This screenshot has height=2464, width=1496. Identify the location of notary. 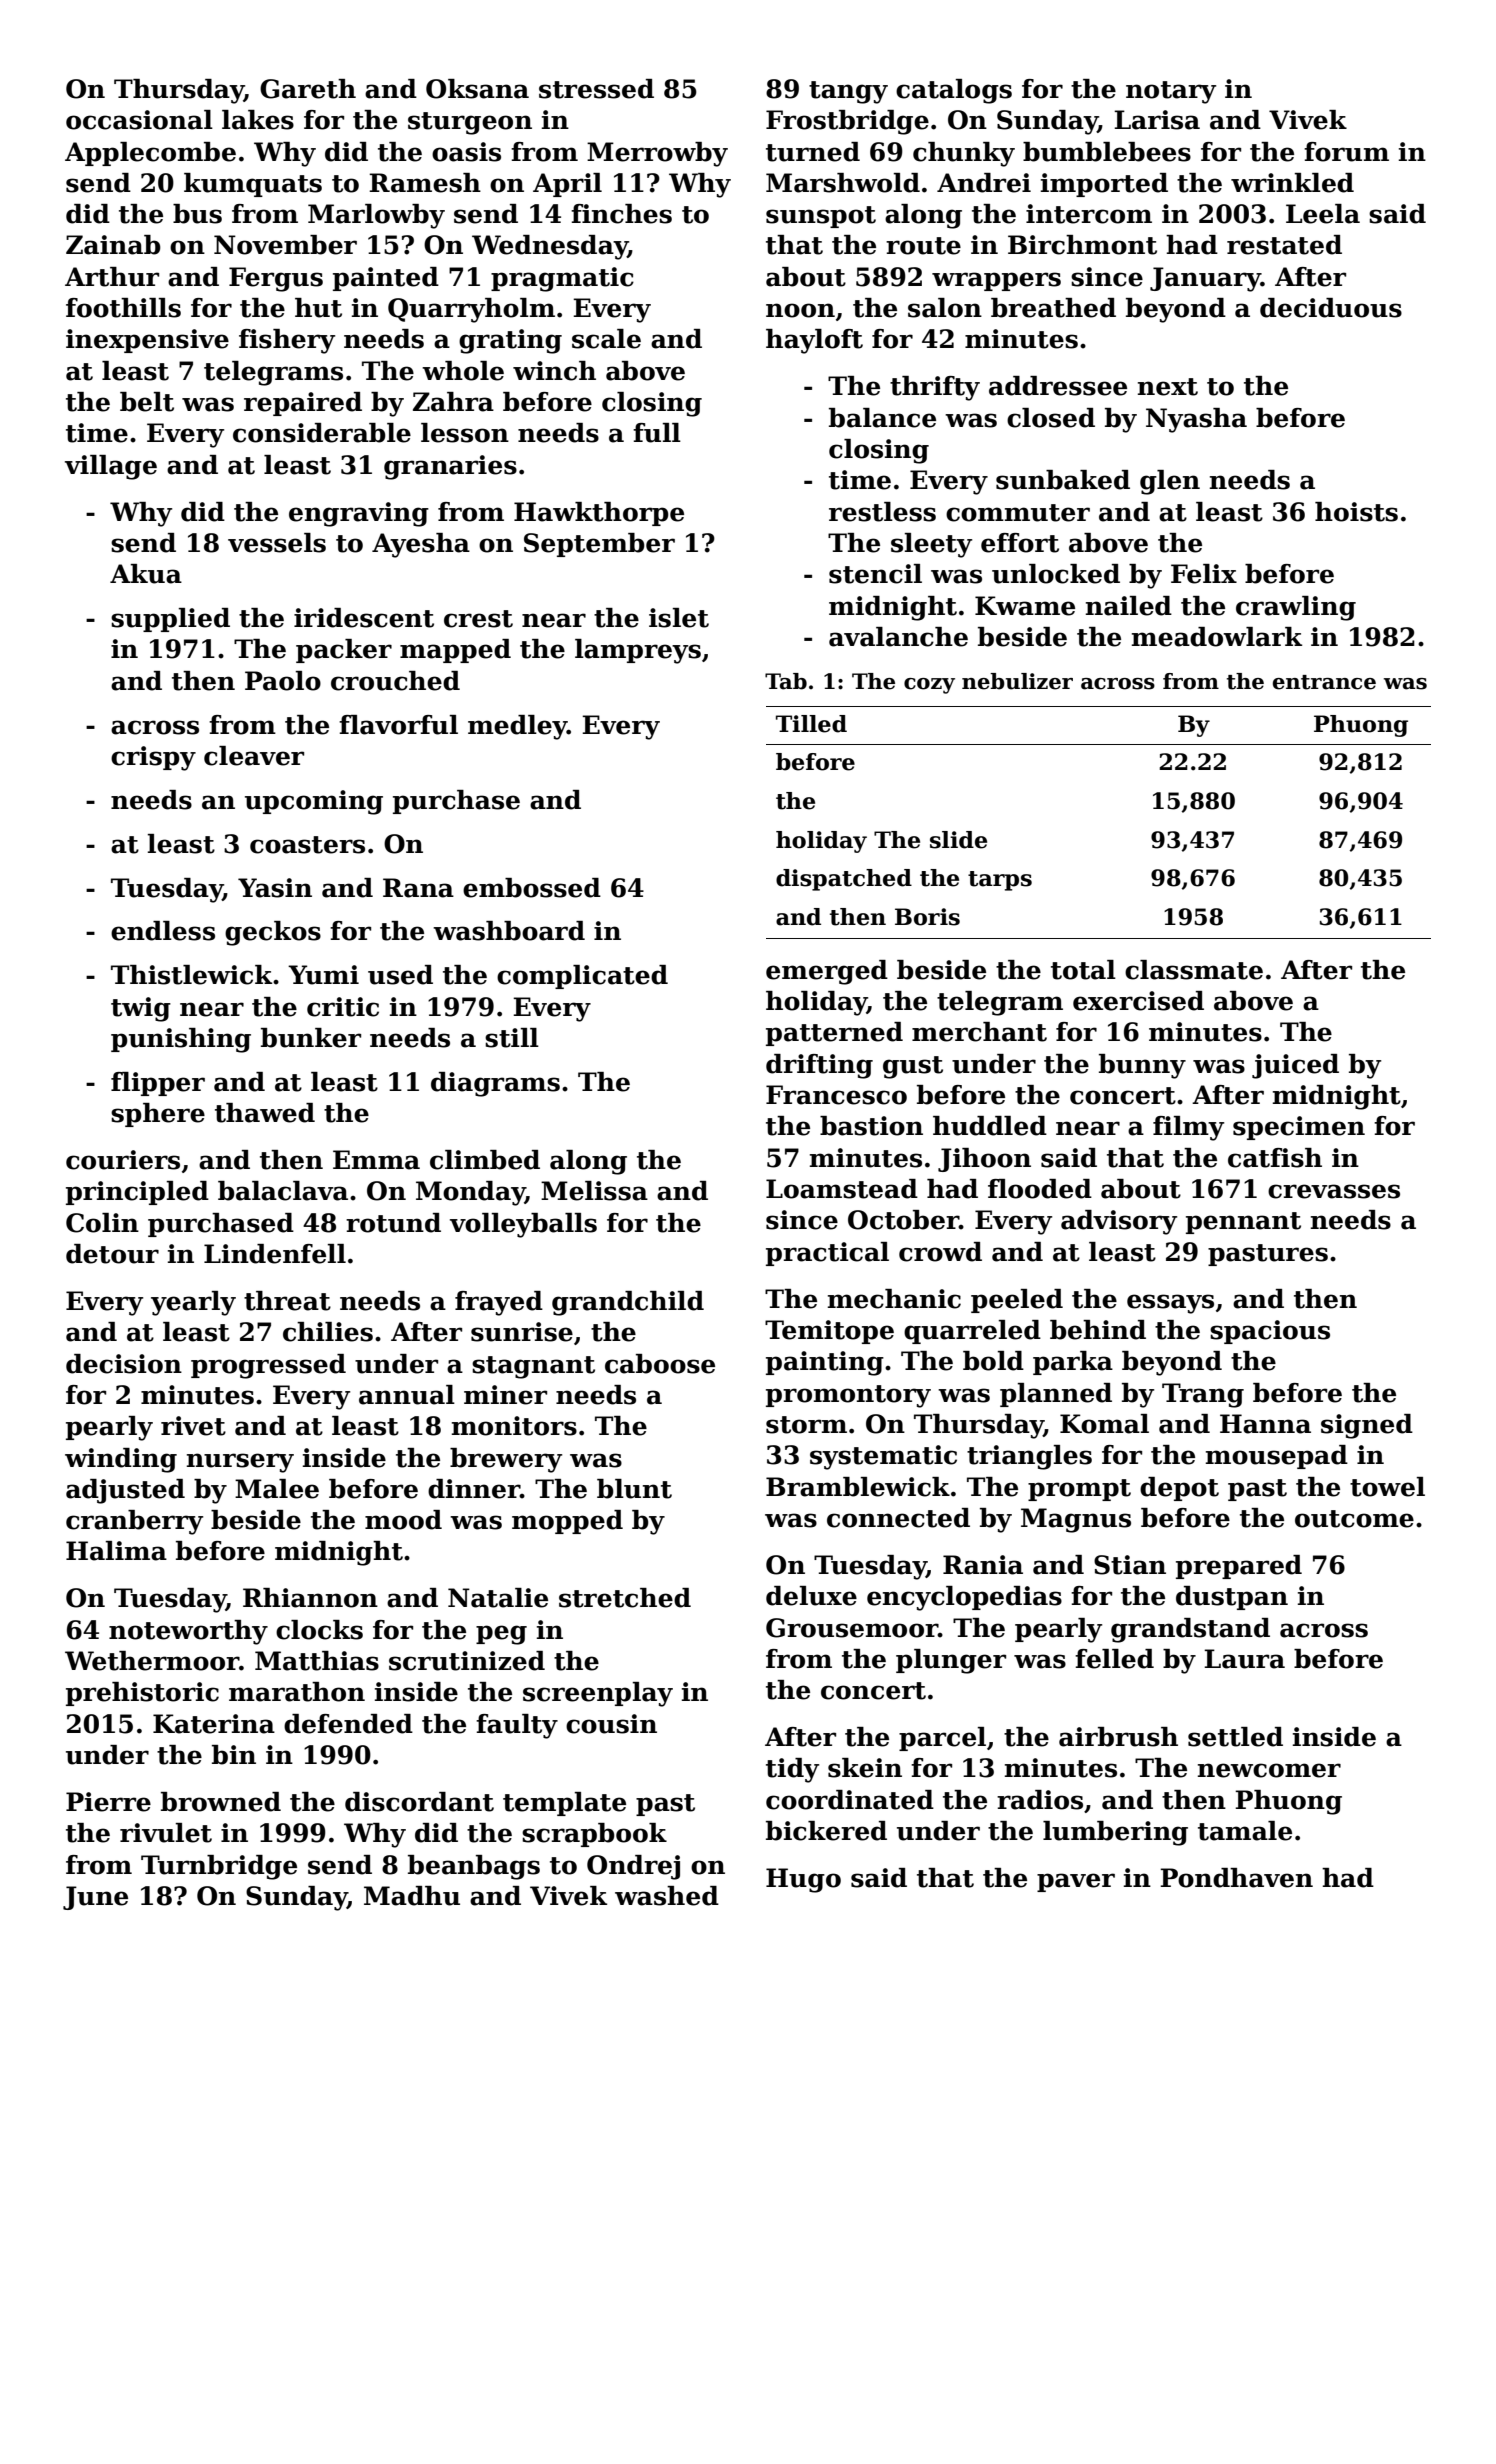
(1171, 92).
